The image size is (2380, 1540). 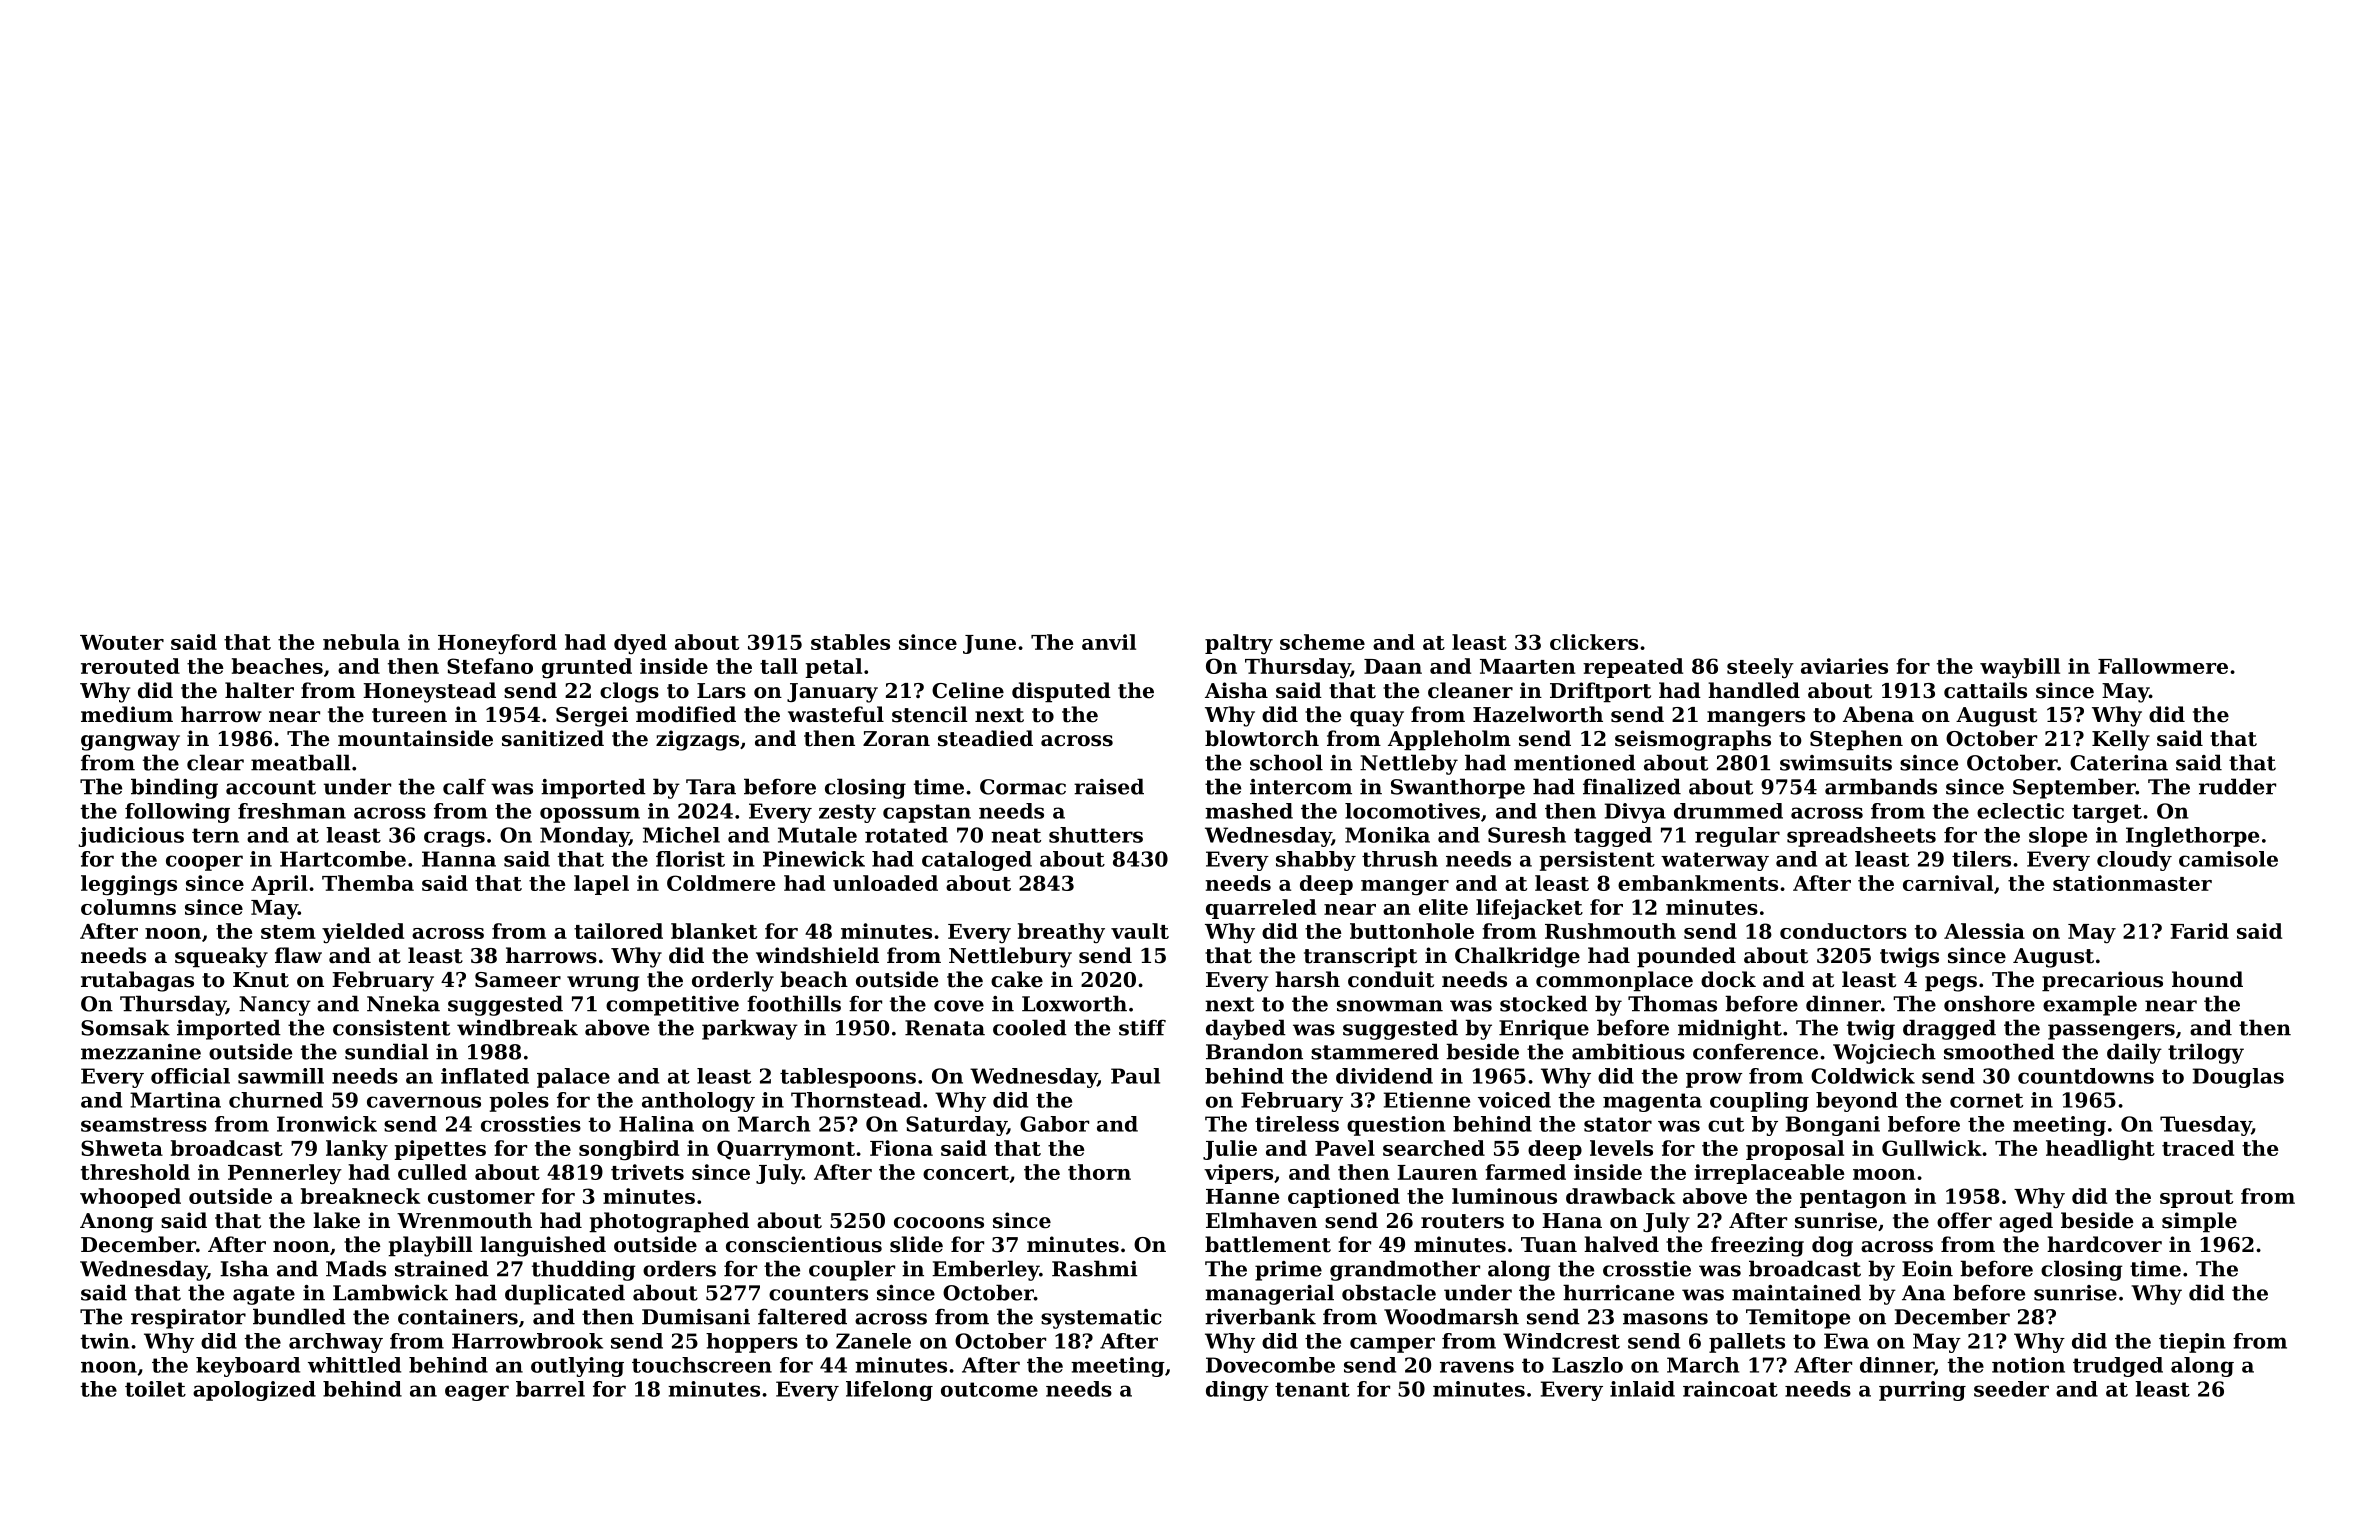 I want to click on Dumisani, so click(x=696, y=1317).
